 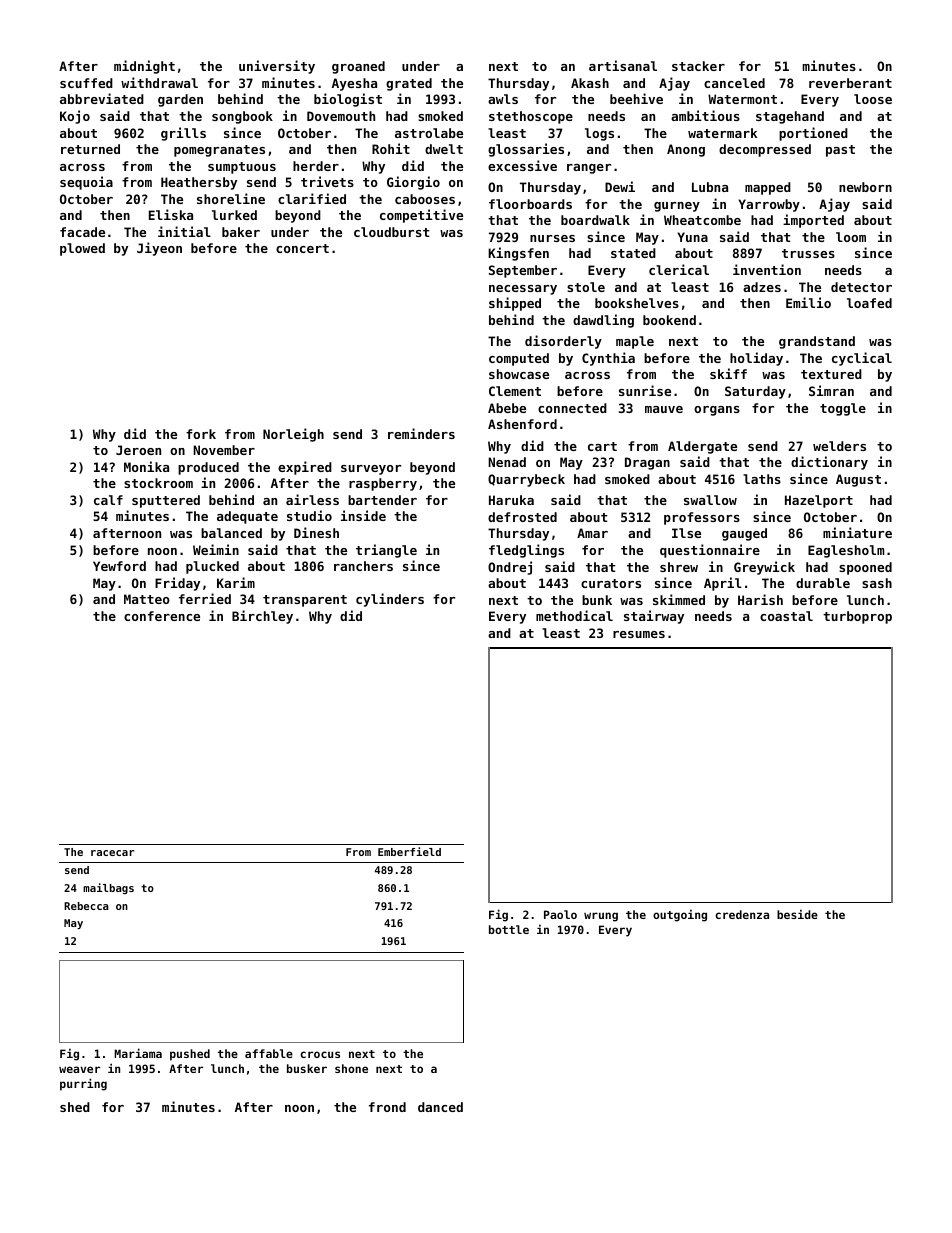 I want to click on Rebecca, so click(x=86, y=906).
